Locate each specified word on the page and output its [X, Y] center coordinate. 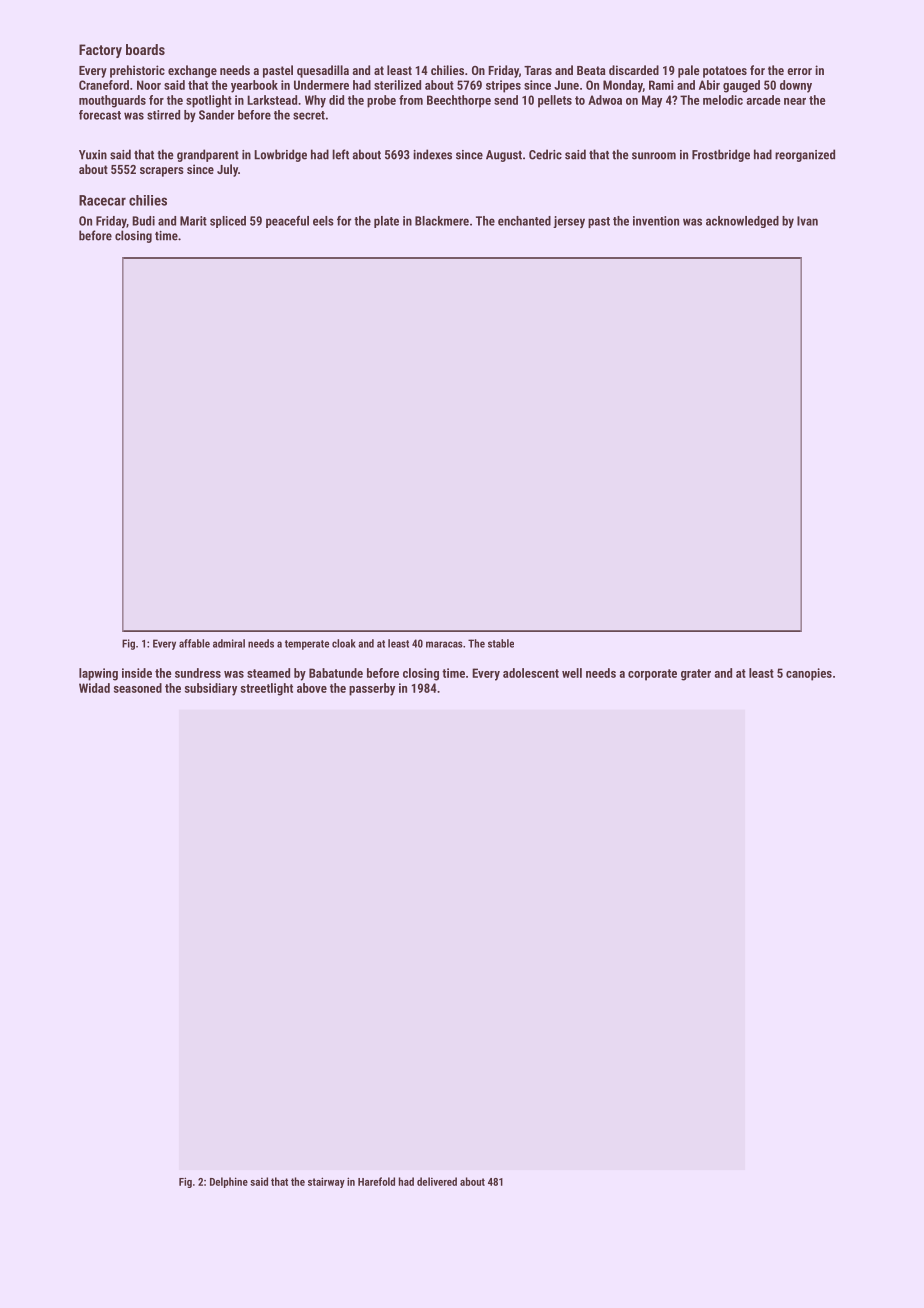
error [799, 71]
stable [501, 643]
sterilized [397, 85]
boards [145, 49]
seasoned [138, 688]
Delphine [229, 1182]
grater [696, 675]
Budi [143, 221]
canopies [809, 674]
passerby [372, 689]
